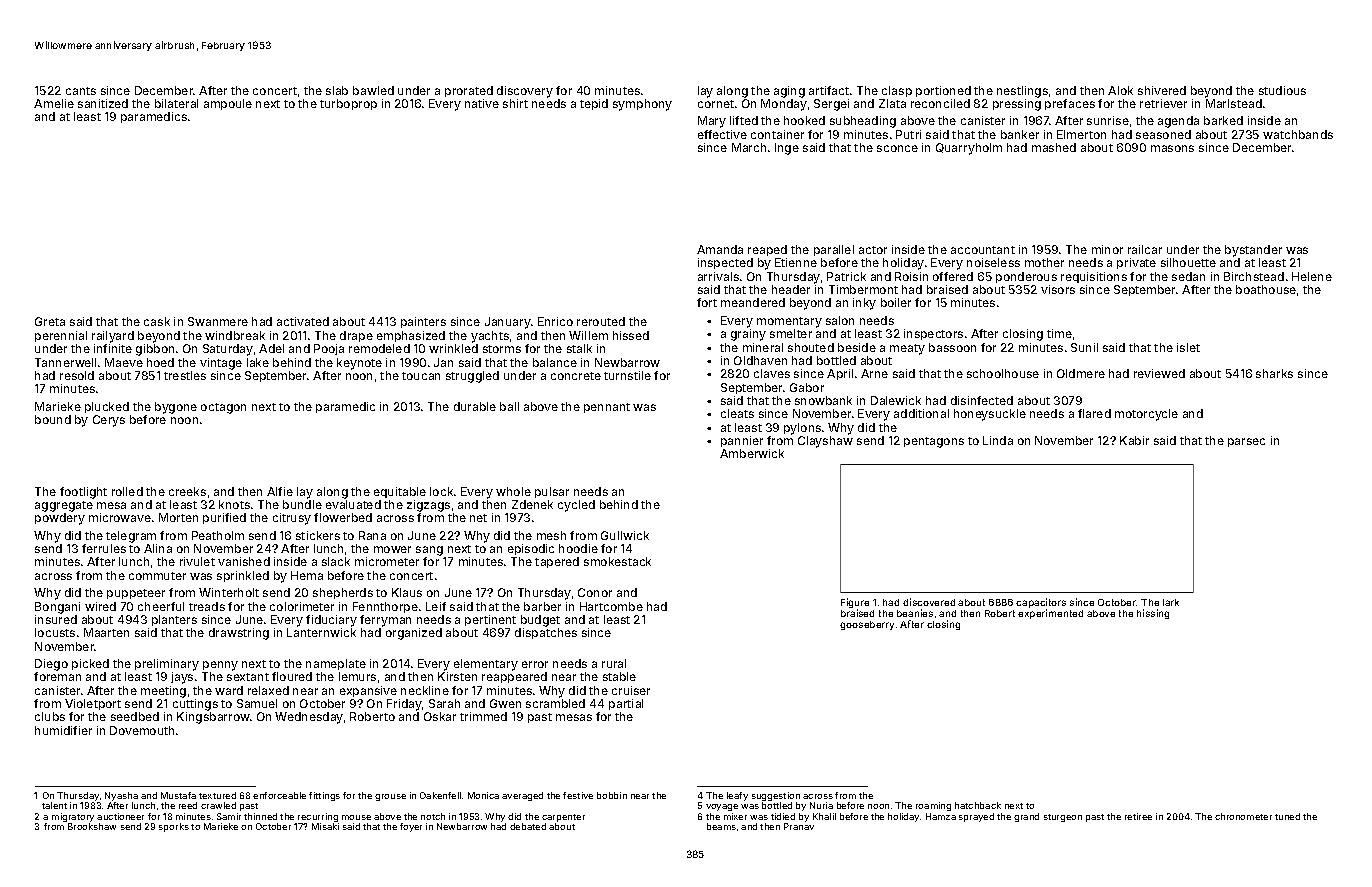  What do you see at coordinates (1246, 442) in the screenshot?
I see `parsec` at bounding box center [1246, 442].
